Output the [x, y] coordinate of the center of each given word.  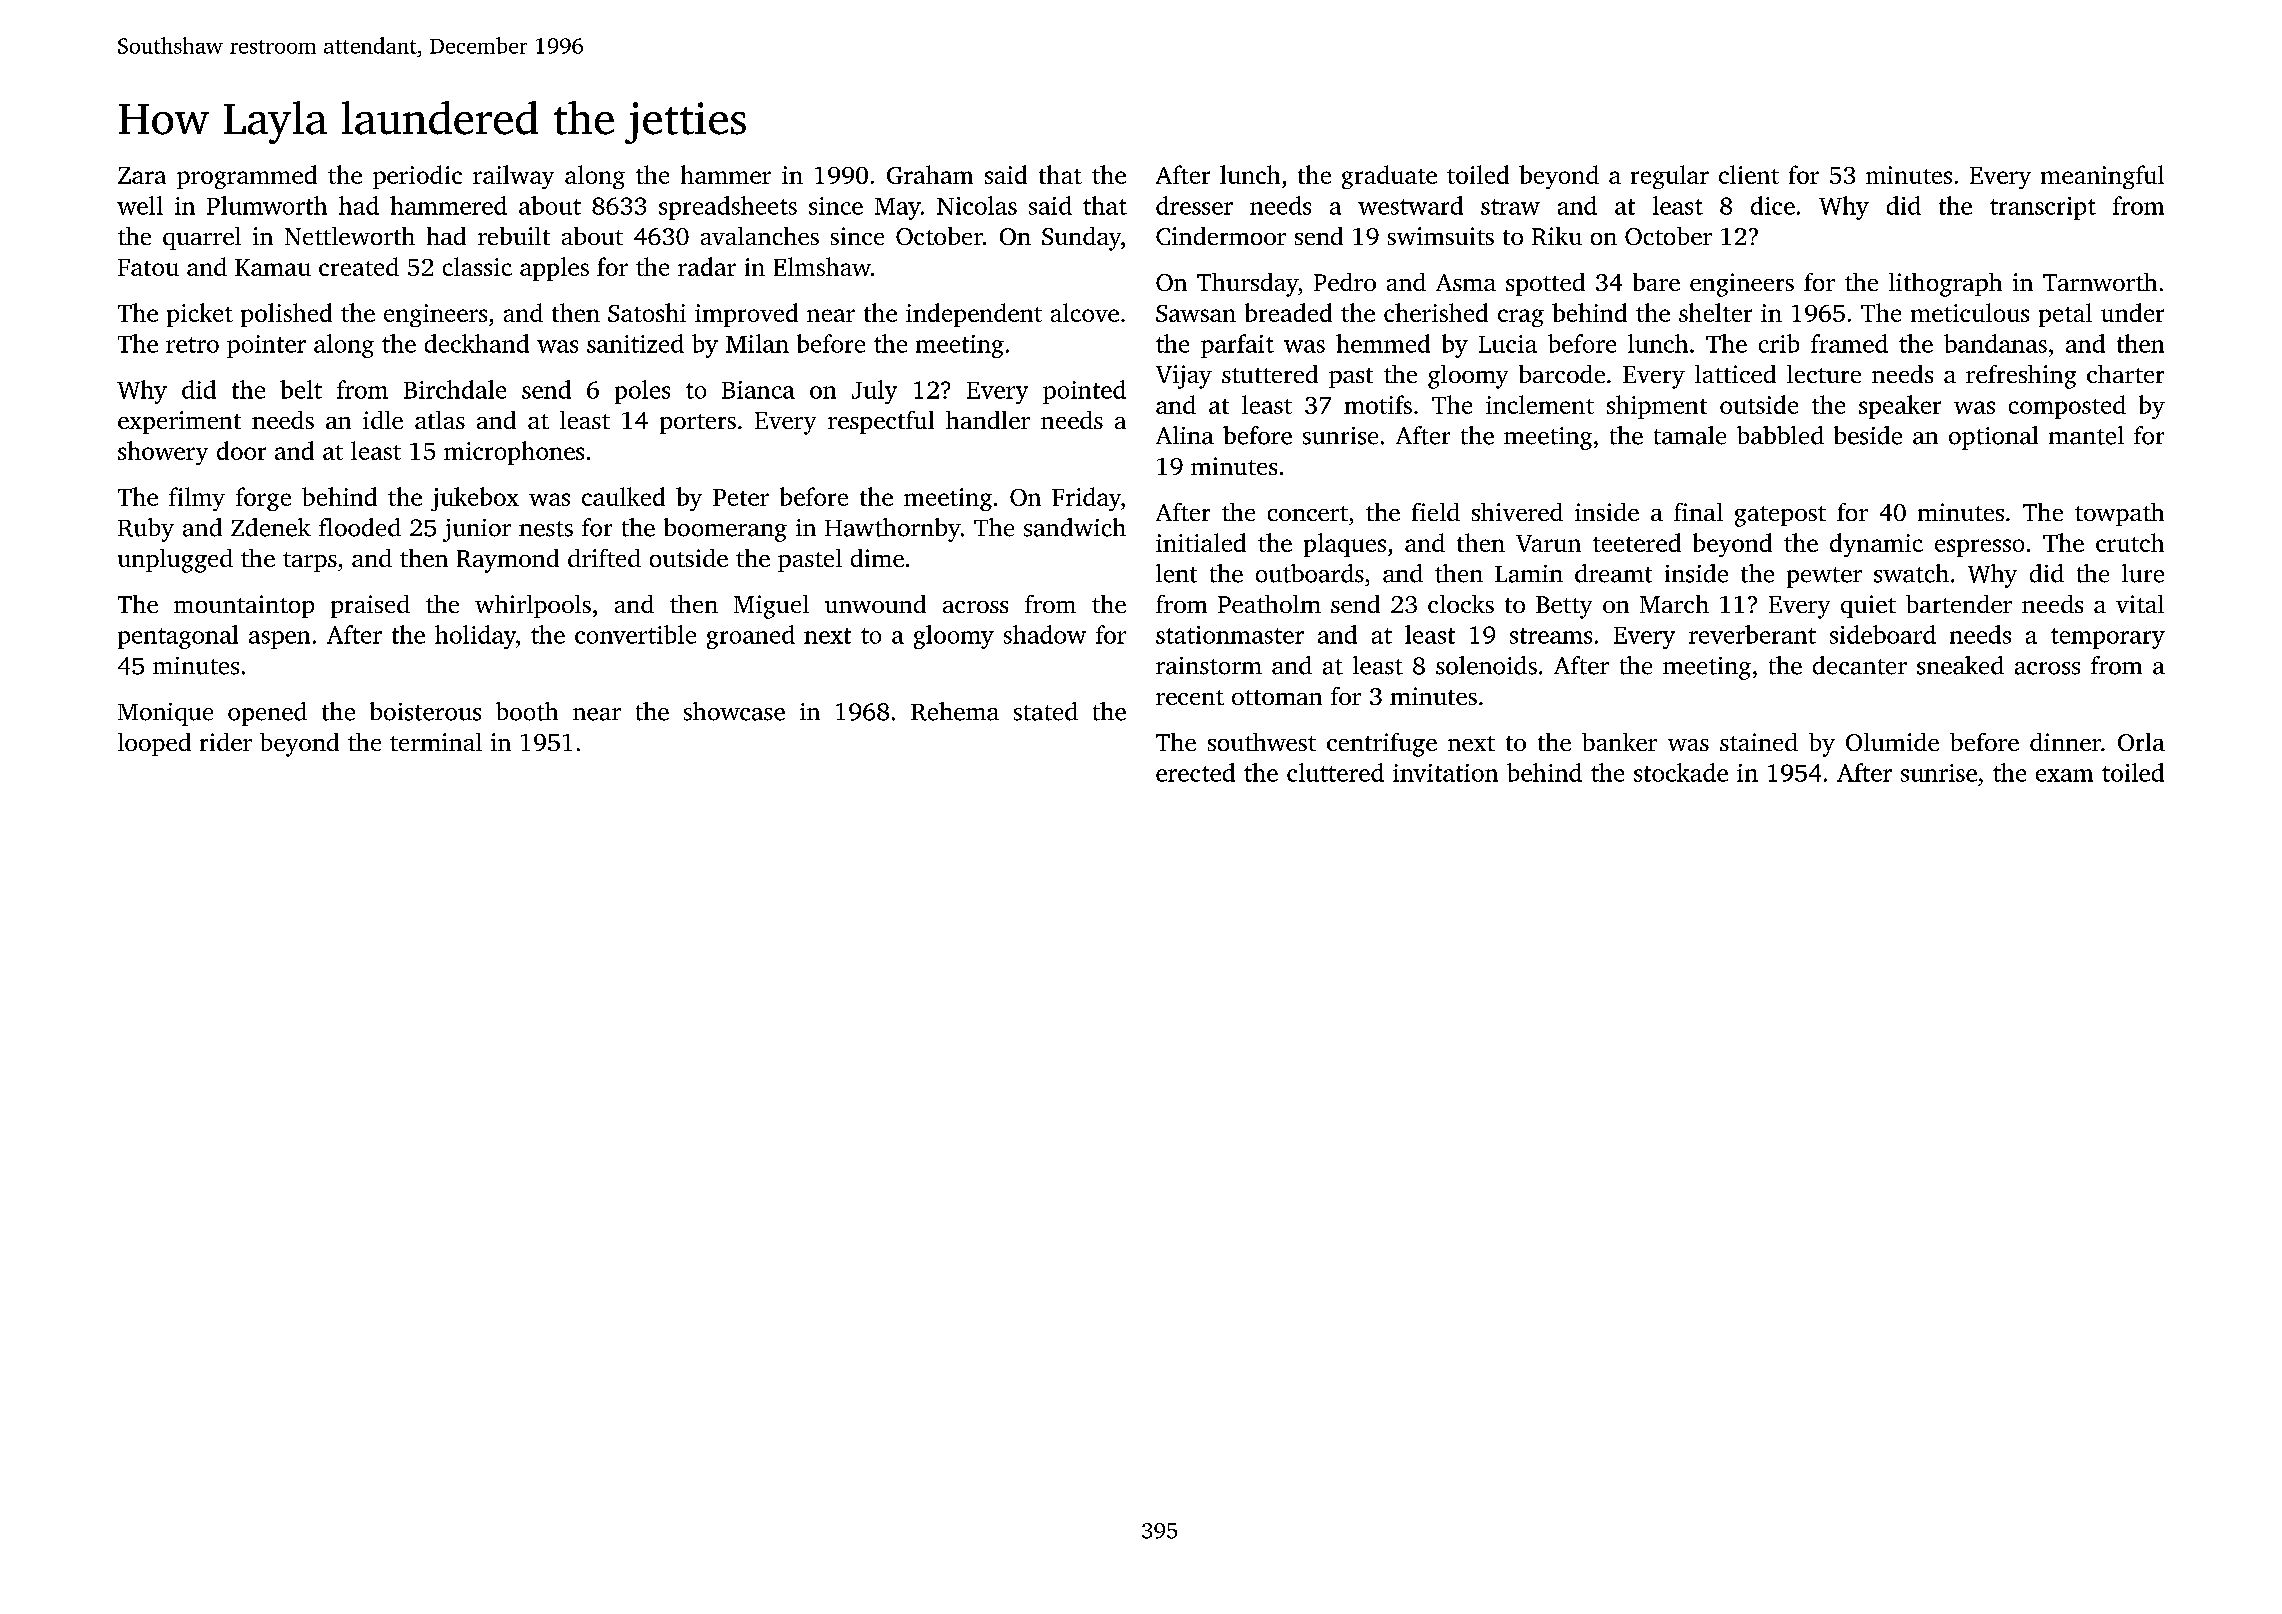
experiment [179, 422]
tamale [1690, 435]
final [1698, 512]
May [898, 209]
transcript [2043, 208]
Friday [1086, 499]
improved [746, 315]
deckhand [477, 343]
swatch [1911, 573]
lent [1176, 573]
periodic [417, 177]
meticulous [1970, 312]
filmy [197, 499]
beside [1868, 435]
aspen [279, 640]
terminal [436, 742]
